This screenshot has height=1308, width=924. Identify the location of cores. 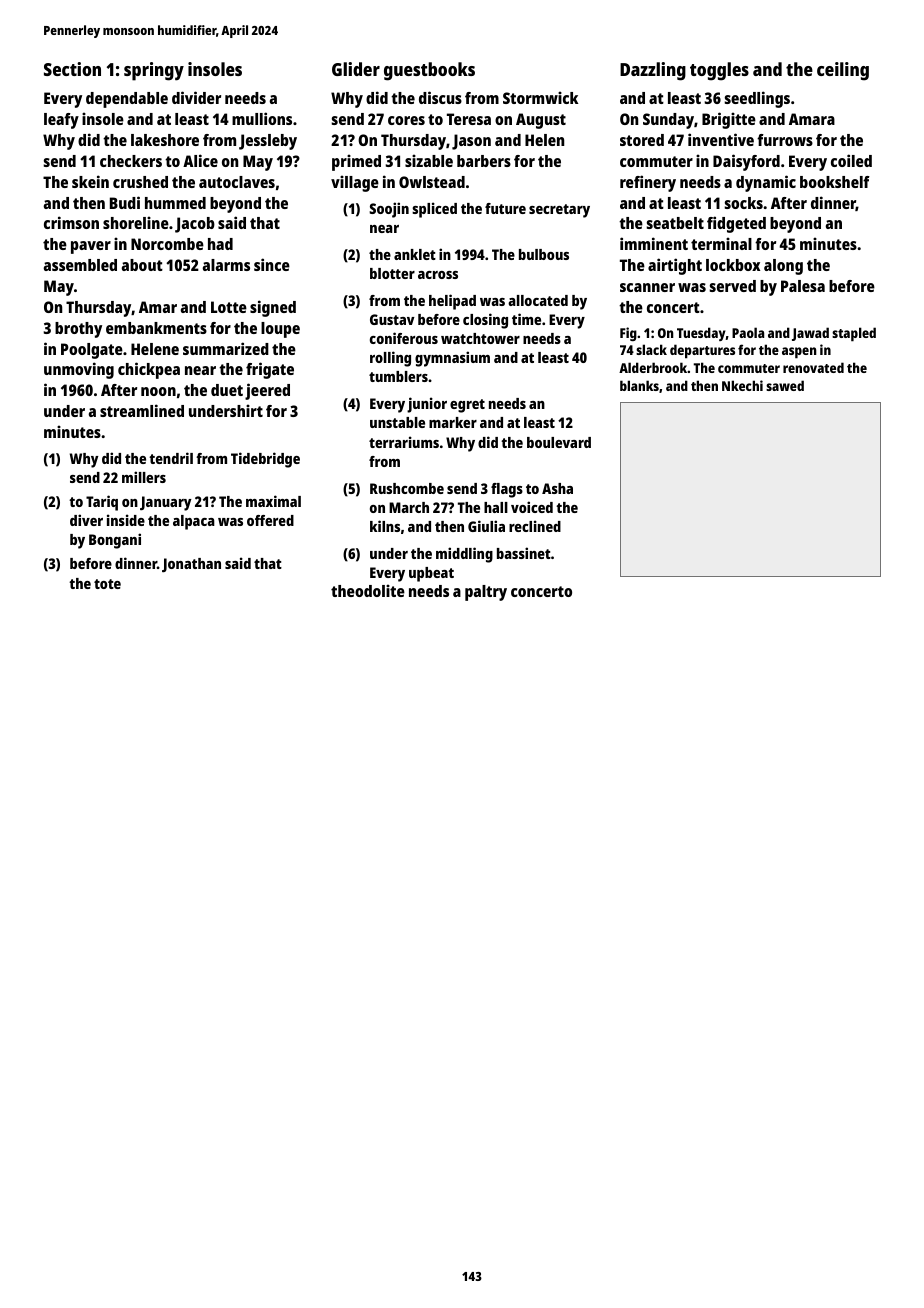
(406, 120).
